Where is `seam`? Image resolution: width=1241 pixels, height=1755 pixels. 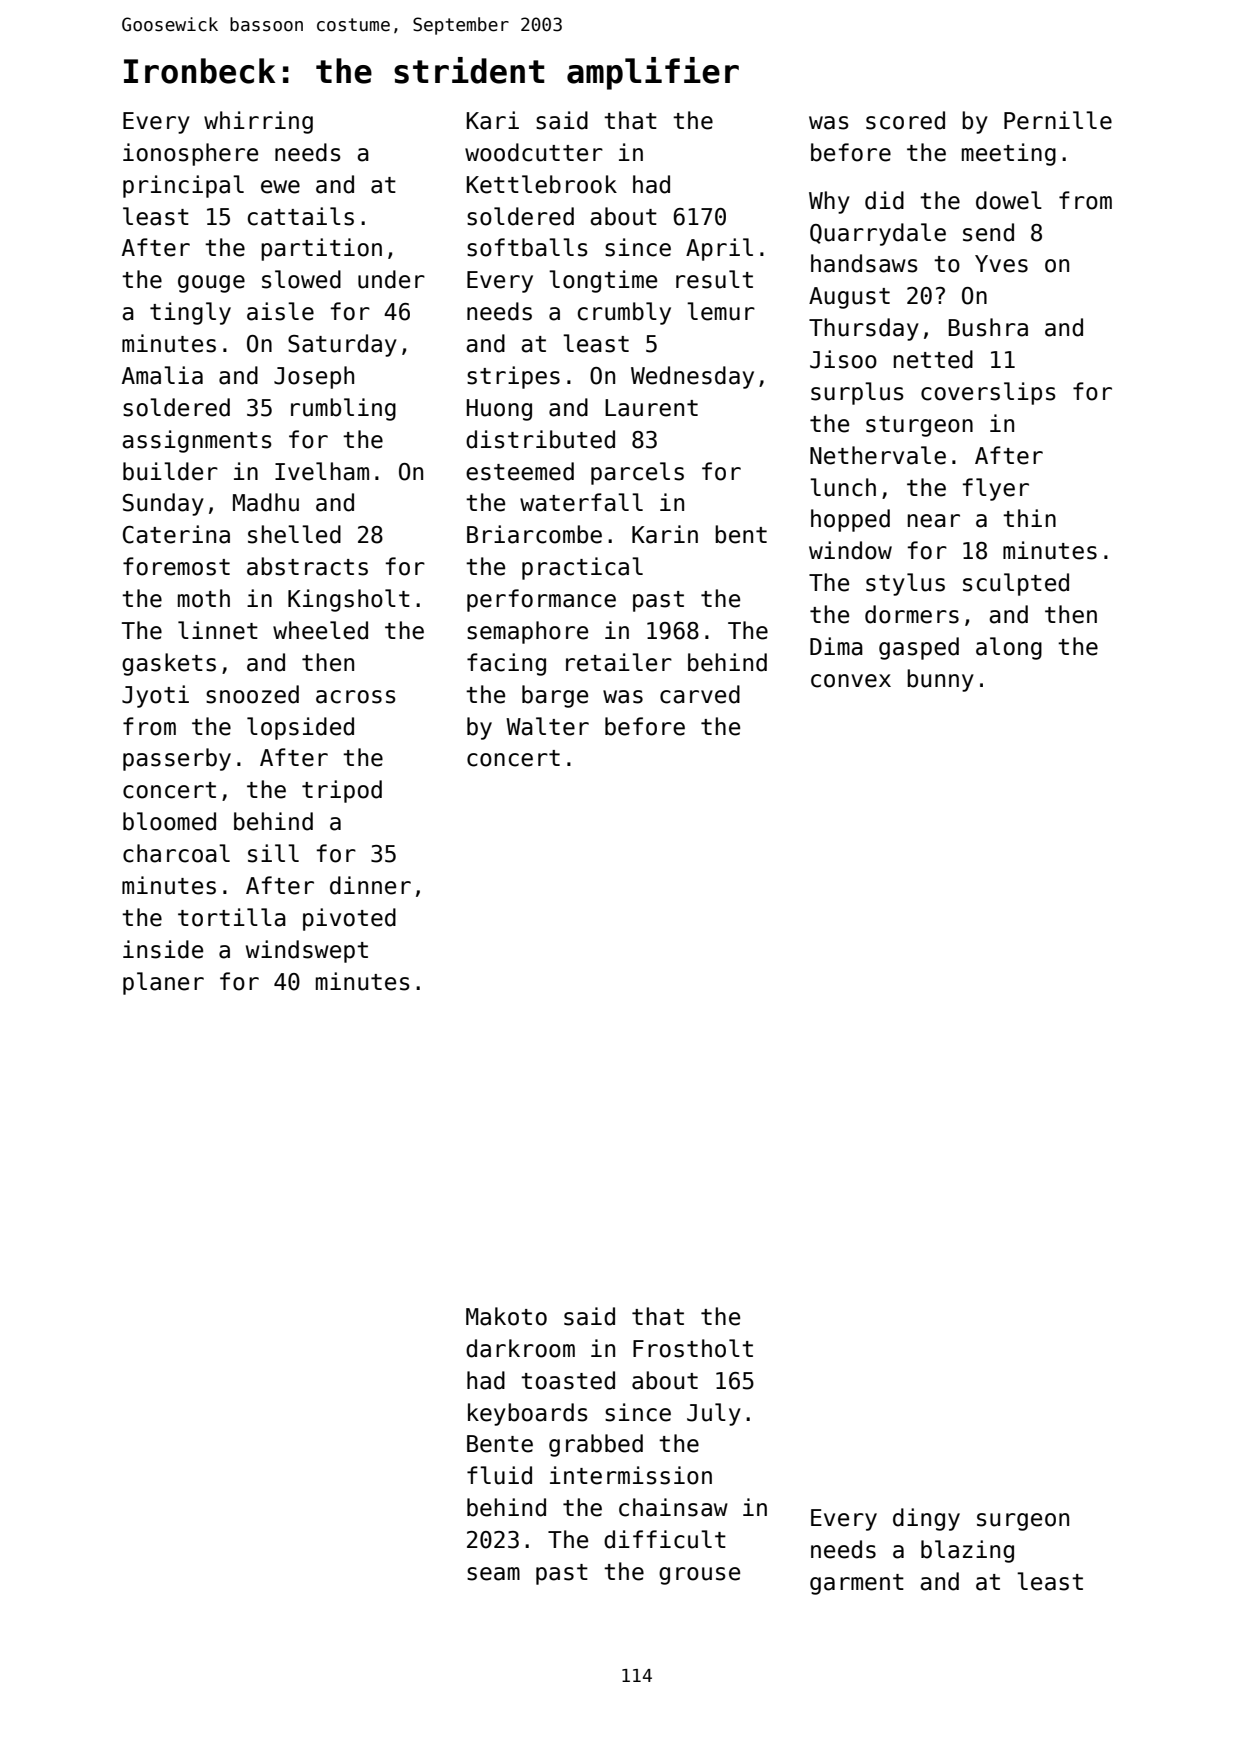
seam is located at coordinates (493, 1574).
